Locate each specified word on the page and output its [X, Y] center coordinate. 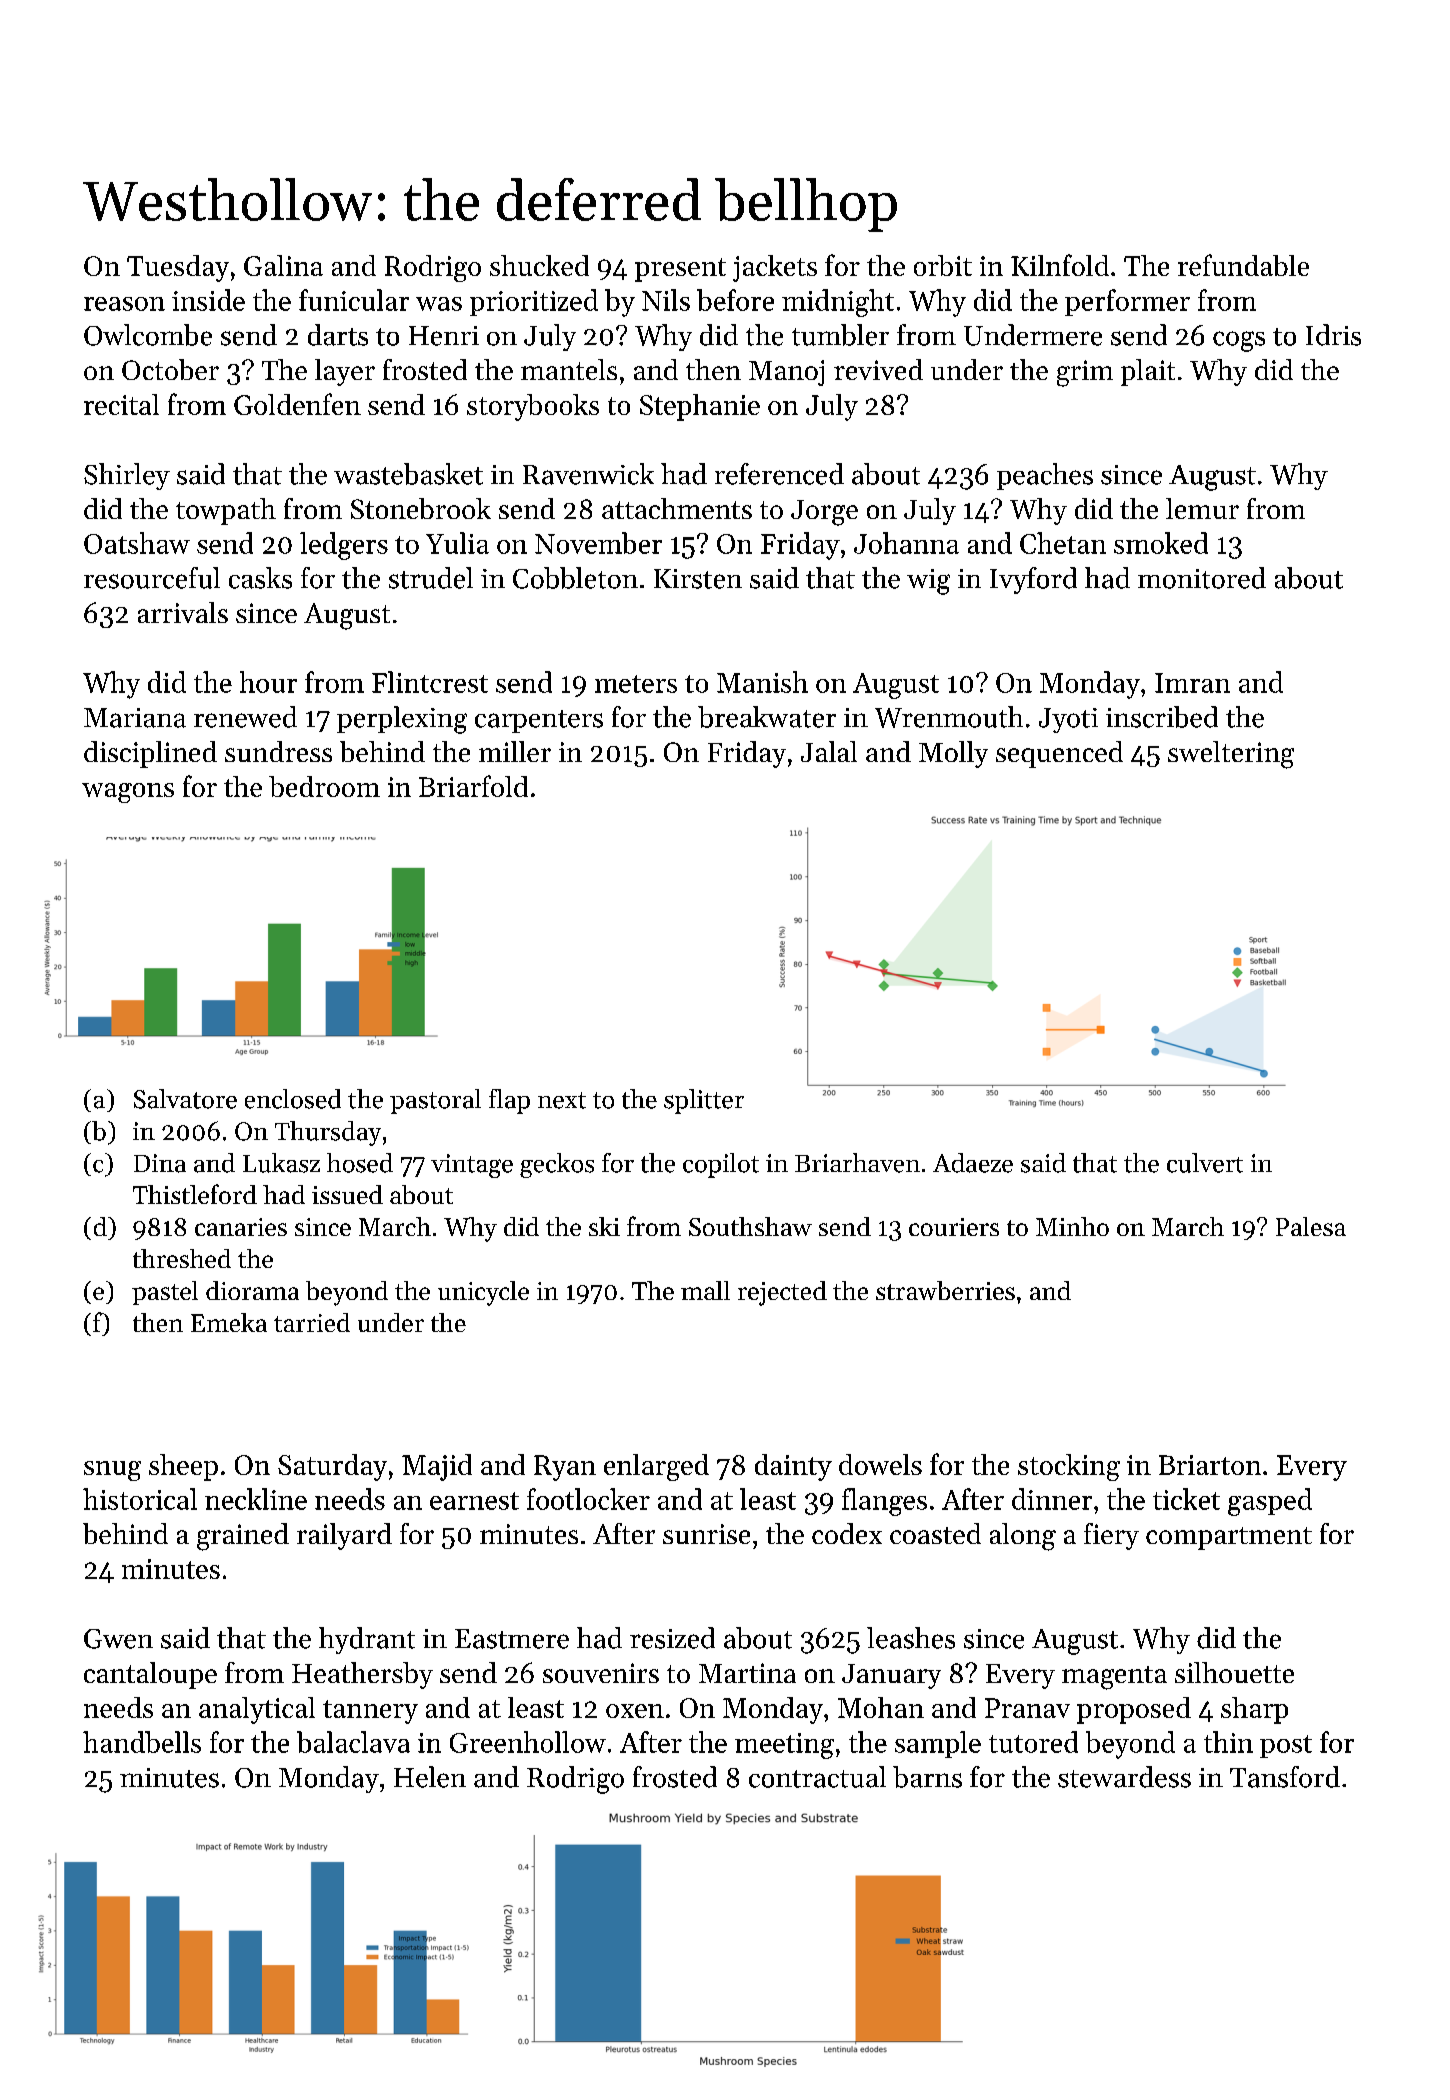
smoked [1161, 543]
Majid [437, 1467]
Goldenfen [297, 404]
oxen [635, 1711]
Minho [1072, 1226]
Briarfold [473, 786]
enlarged [656, 1467]
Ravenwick [588, 474]
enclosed [293, 1099]
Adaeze [973, 1163]
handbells [142, 1742]
